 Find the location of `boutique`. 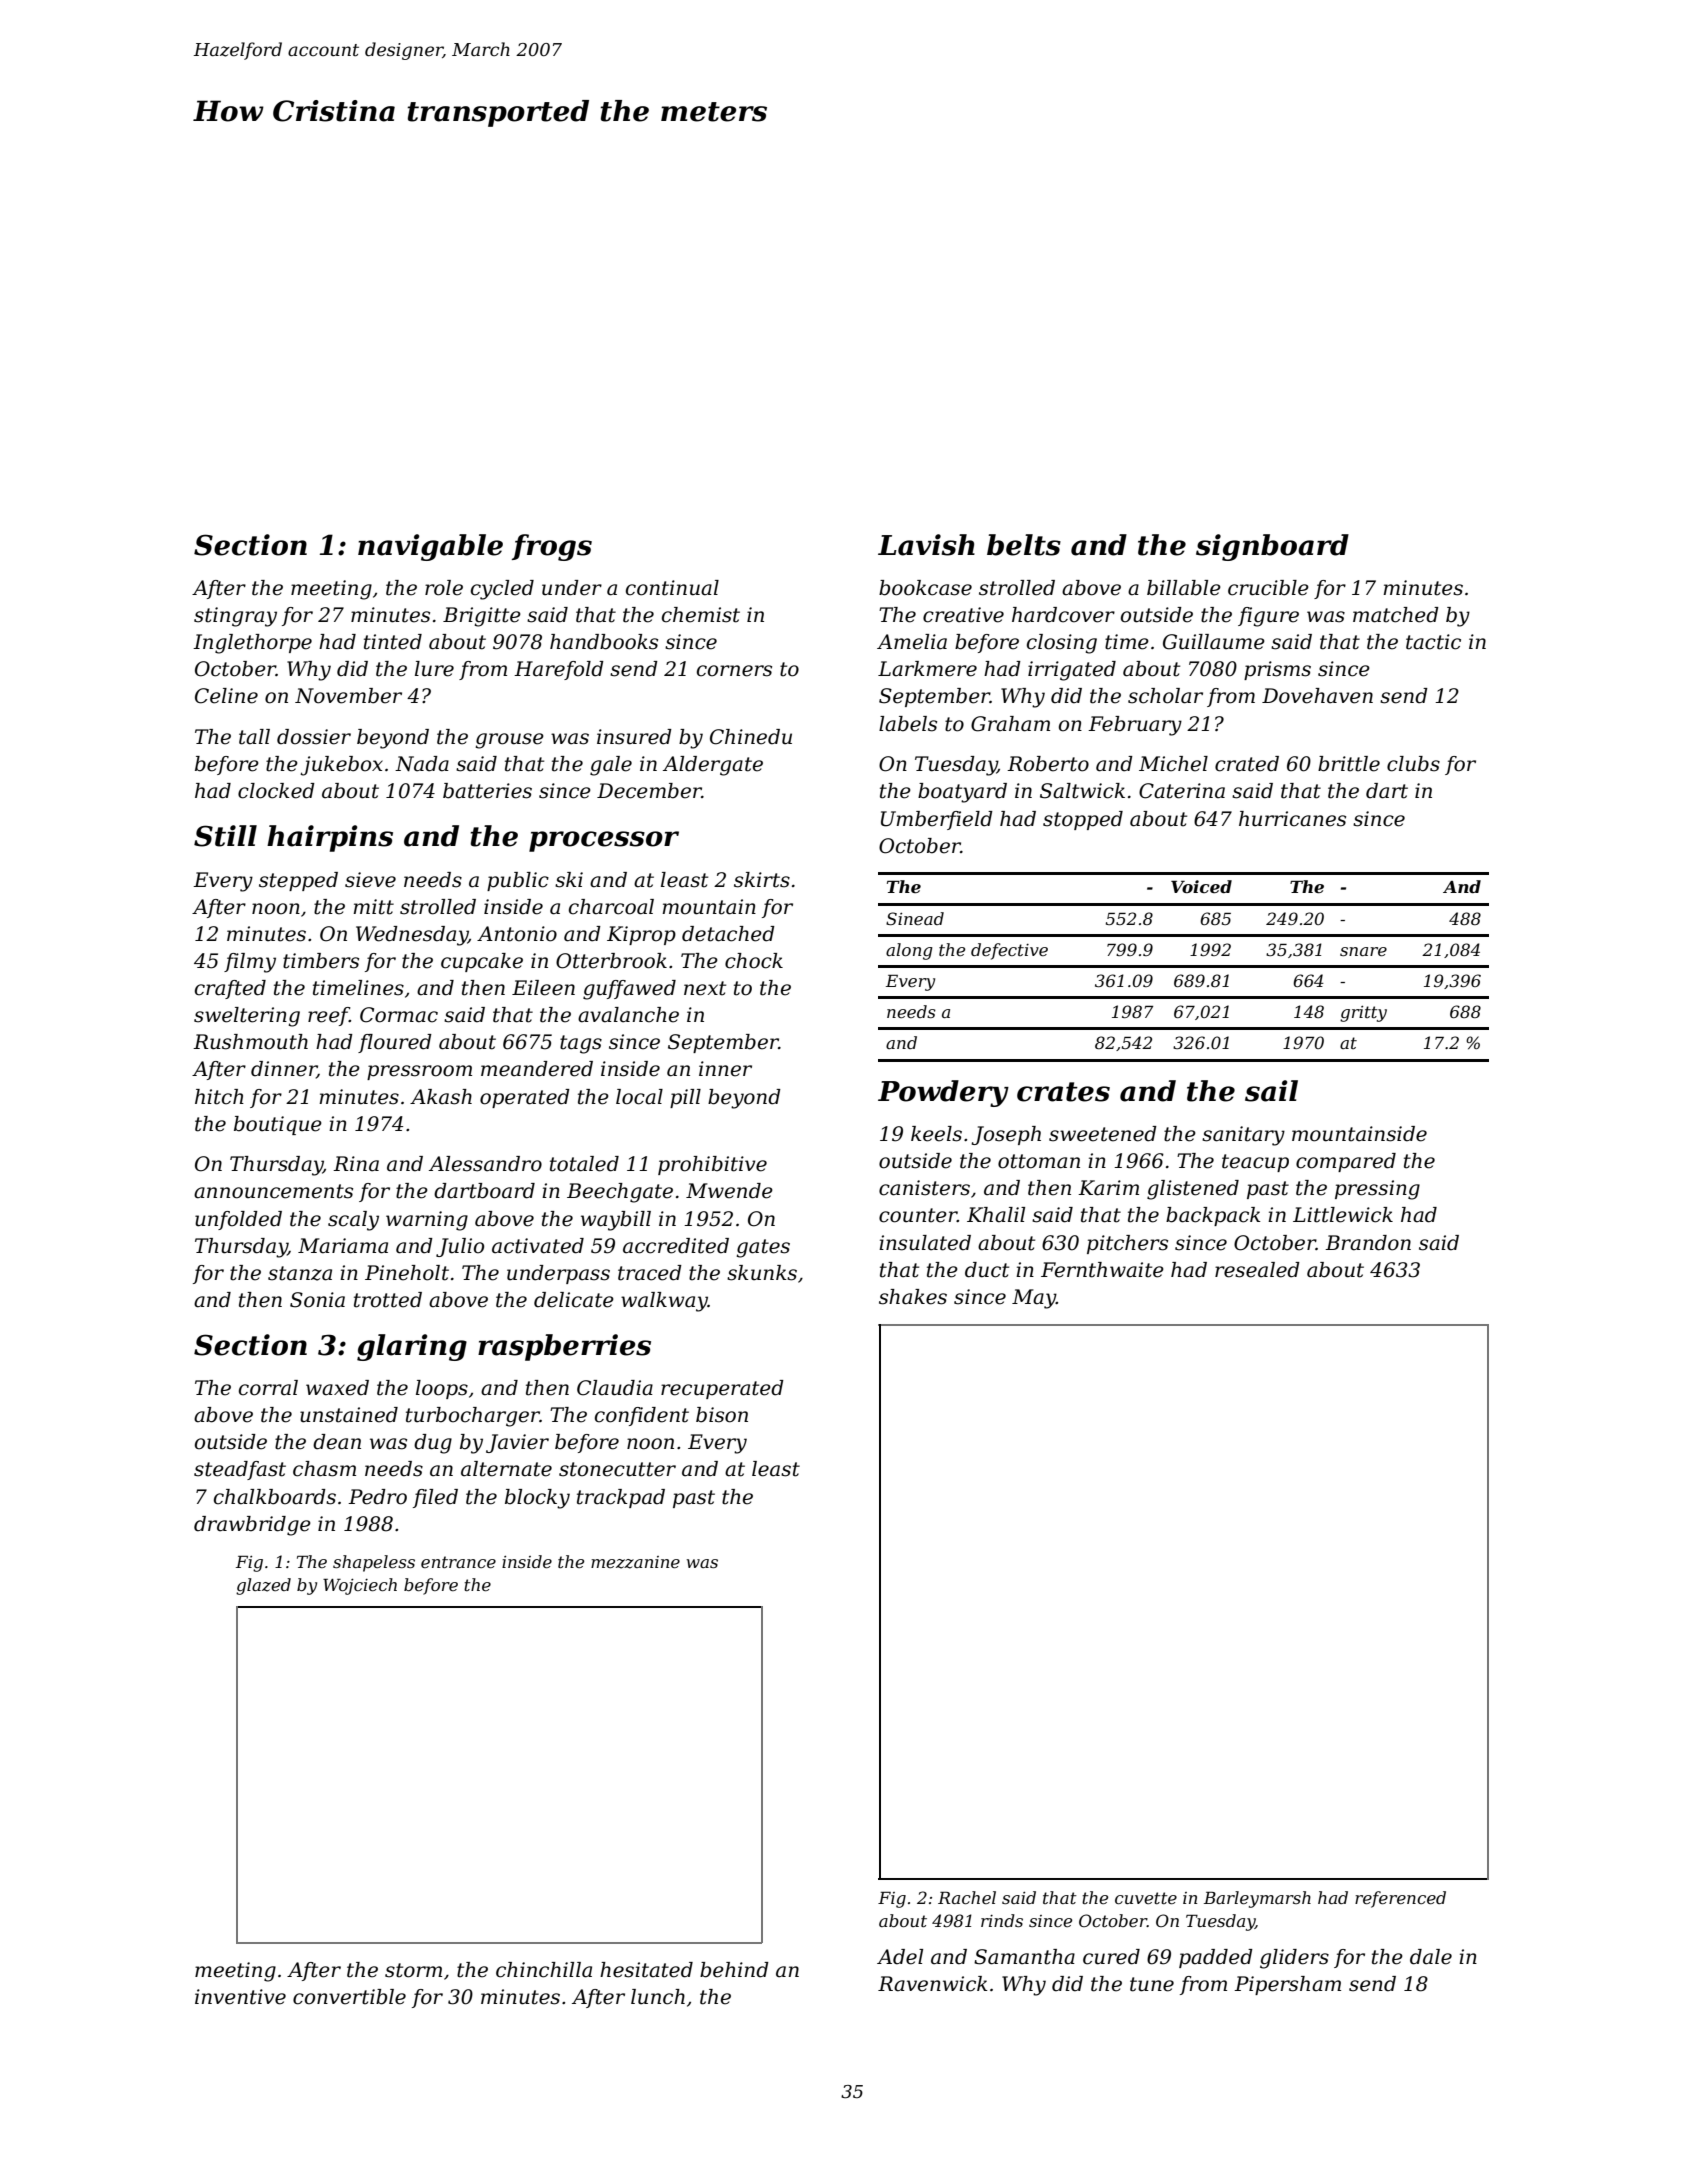

boutique is located at coordinates (278, 1125).
